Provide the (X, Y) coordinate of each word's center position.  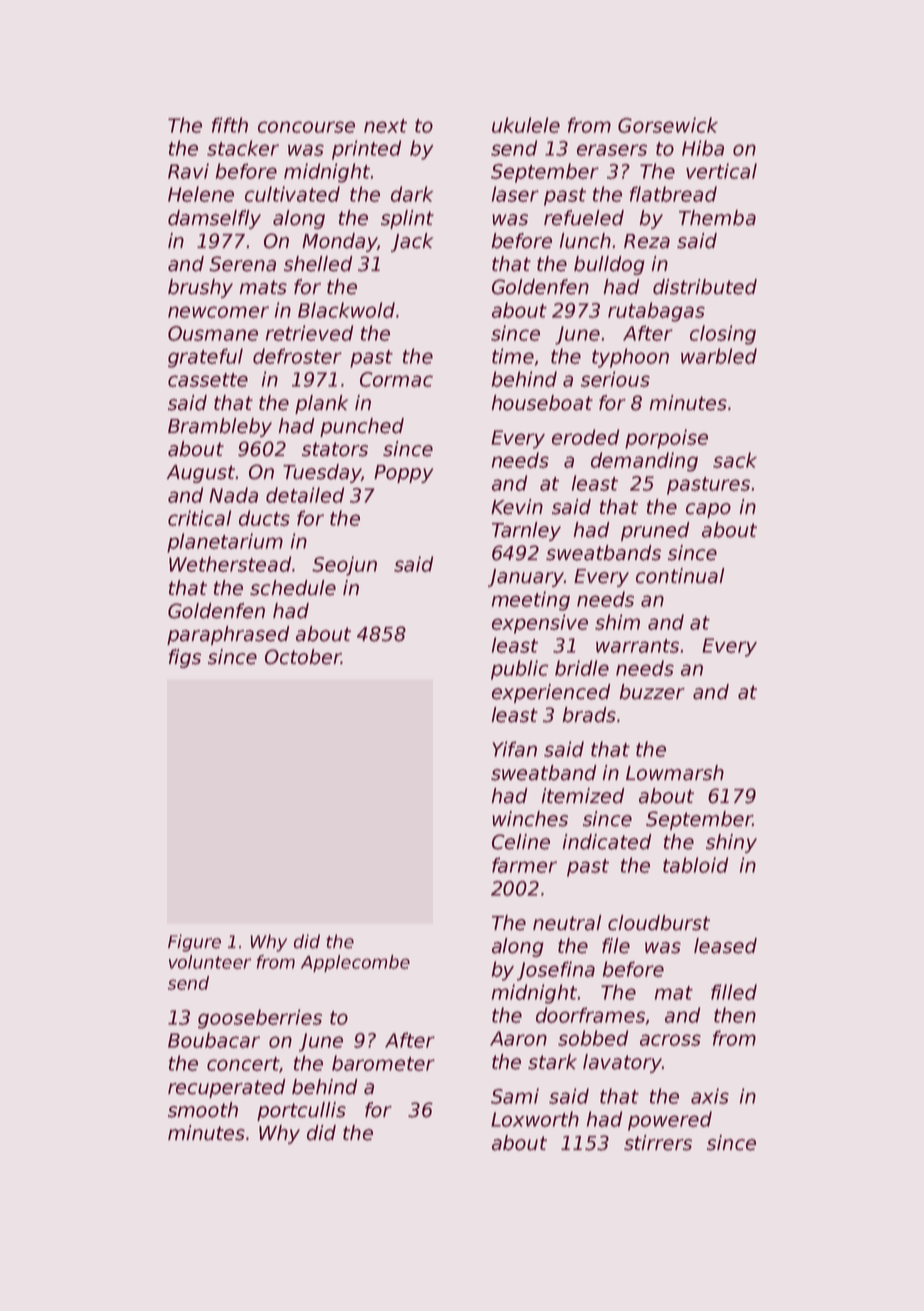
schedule (293, 588)
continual (680, 576)
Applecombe (355, 963)
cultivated (292, 194)
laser (515, 194)
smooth (203, 1110)
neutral (567, 923)
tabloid (695, 865)
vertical (721, 171)
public (519, 670)
